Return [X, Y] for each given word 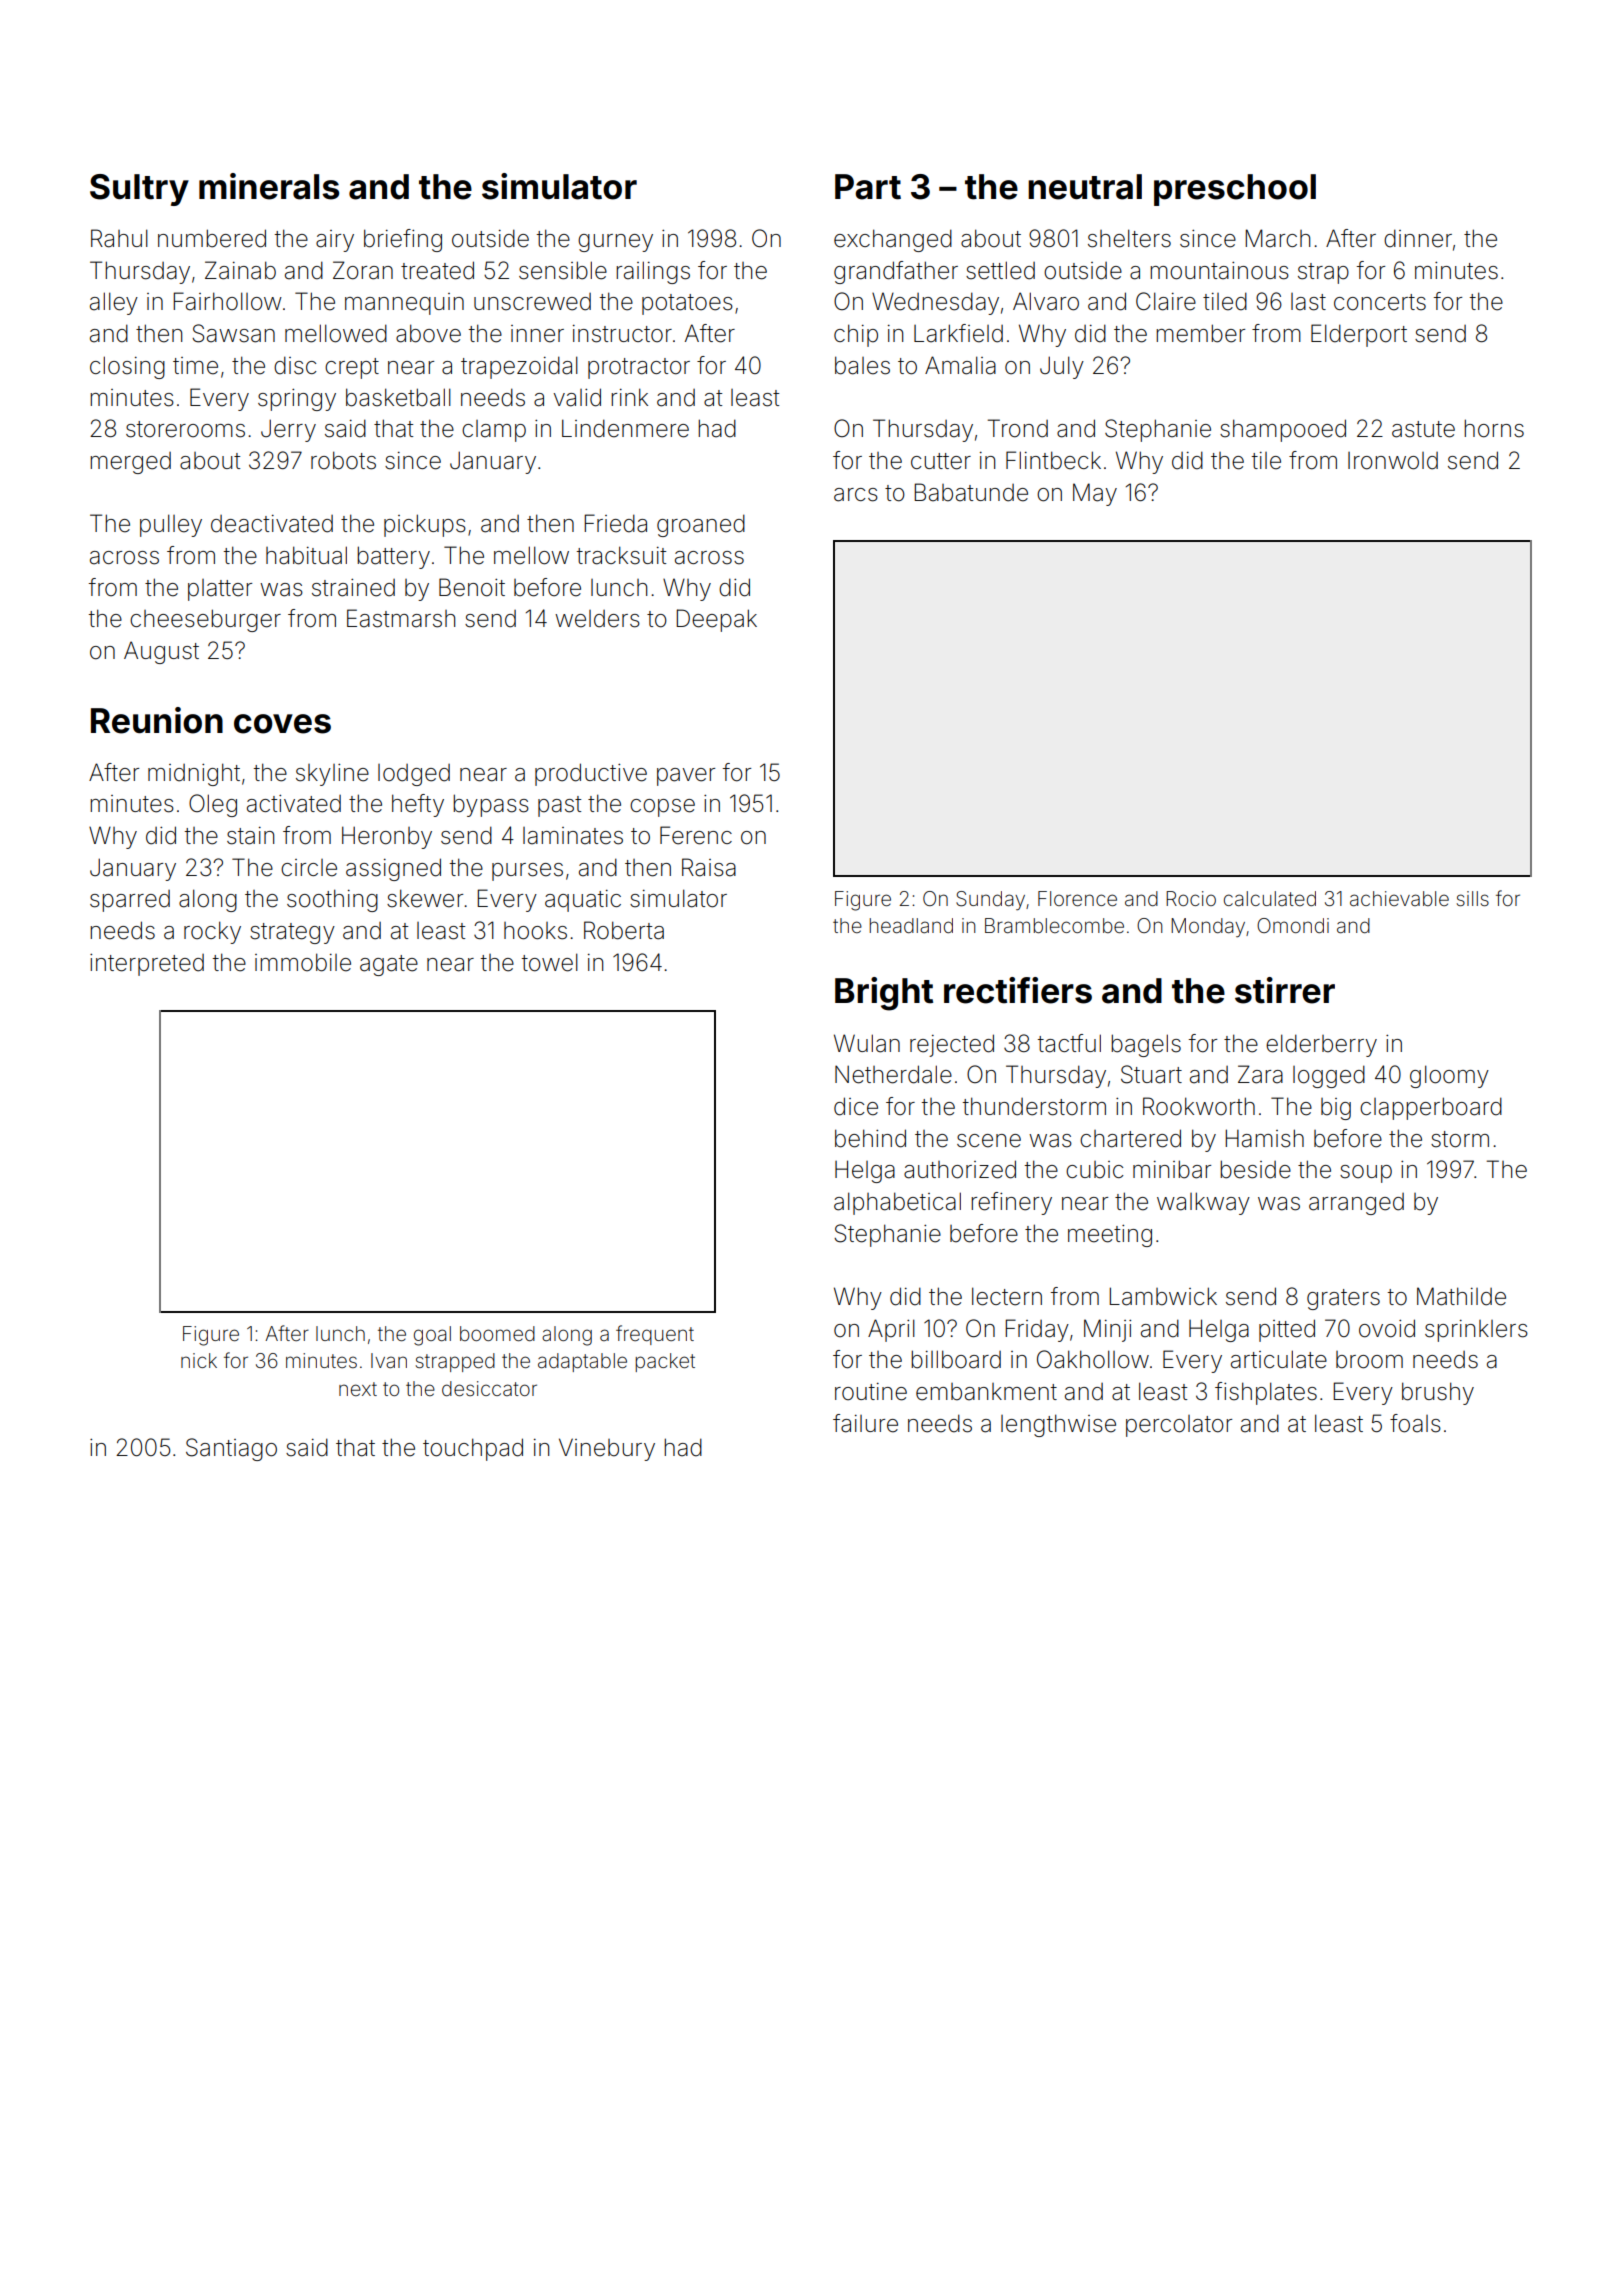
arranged [1356, 1204]
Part [868, 187]
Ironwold [1393, 461]
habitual [306, 555]
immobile [303, 962]
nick [199, 1360]
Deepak [716, 620]
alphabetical [897, 1203]
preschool [1235, 190]
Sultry [139, 190]
